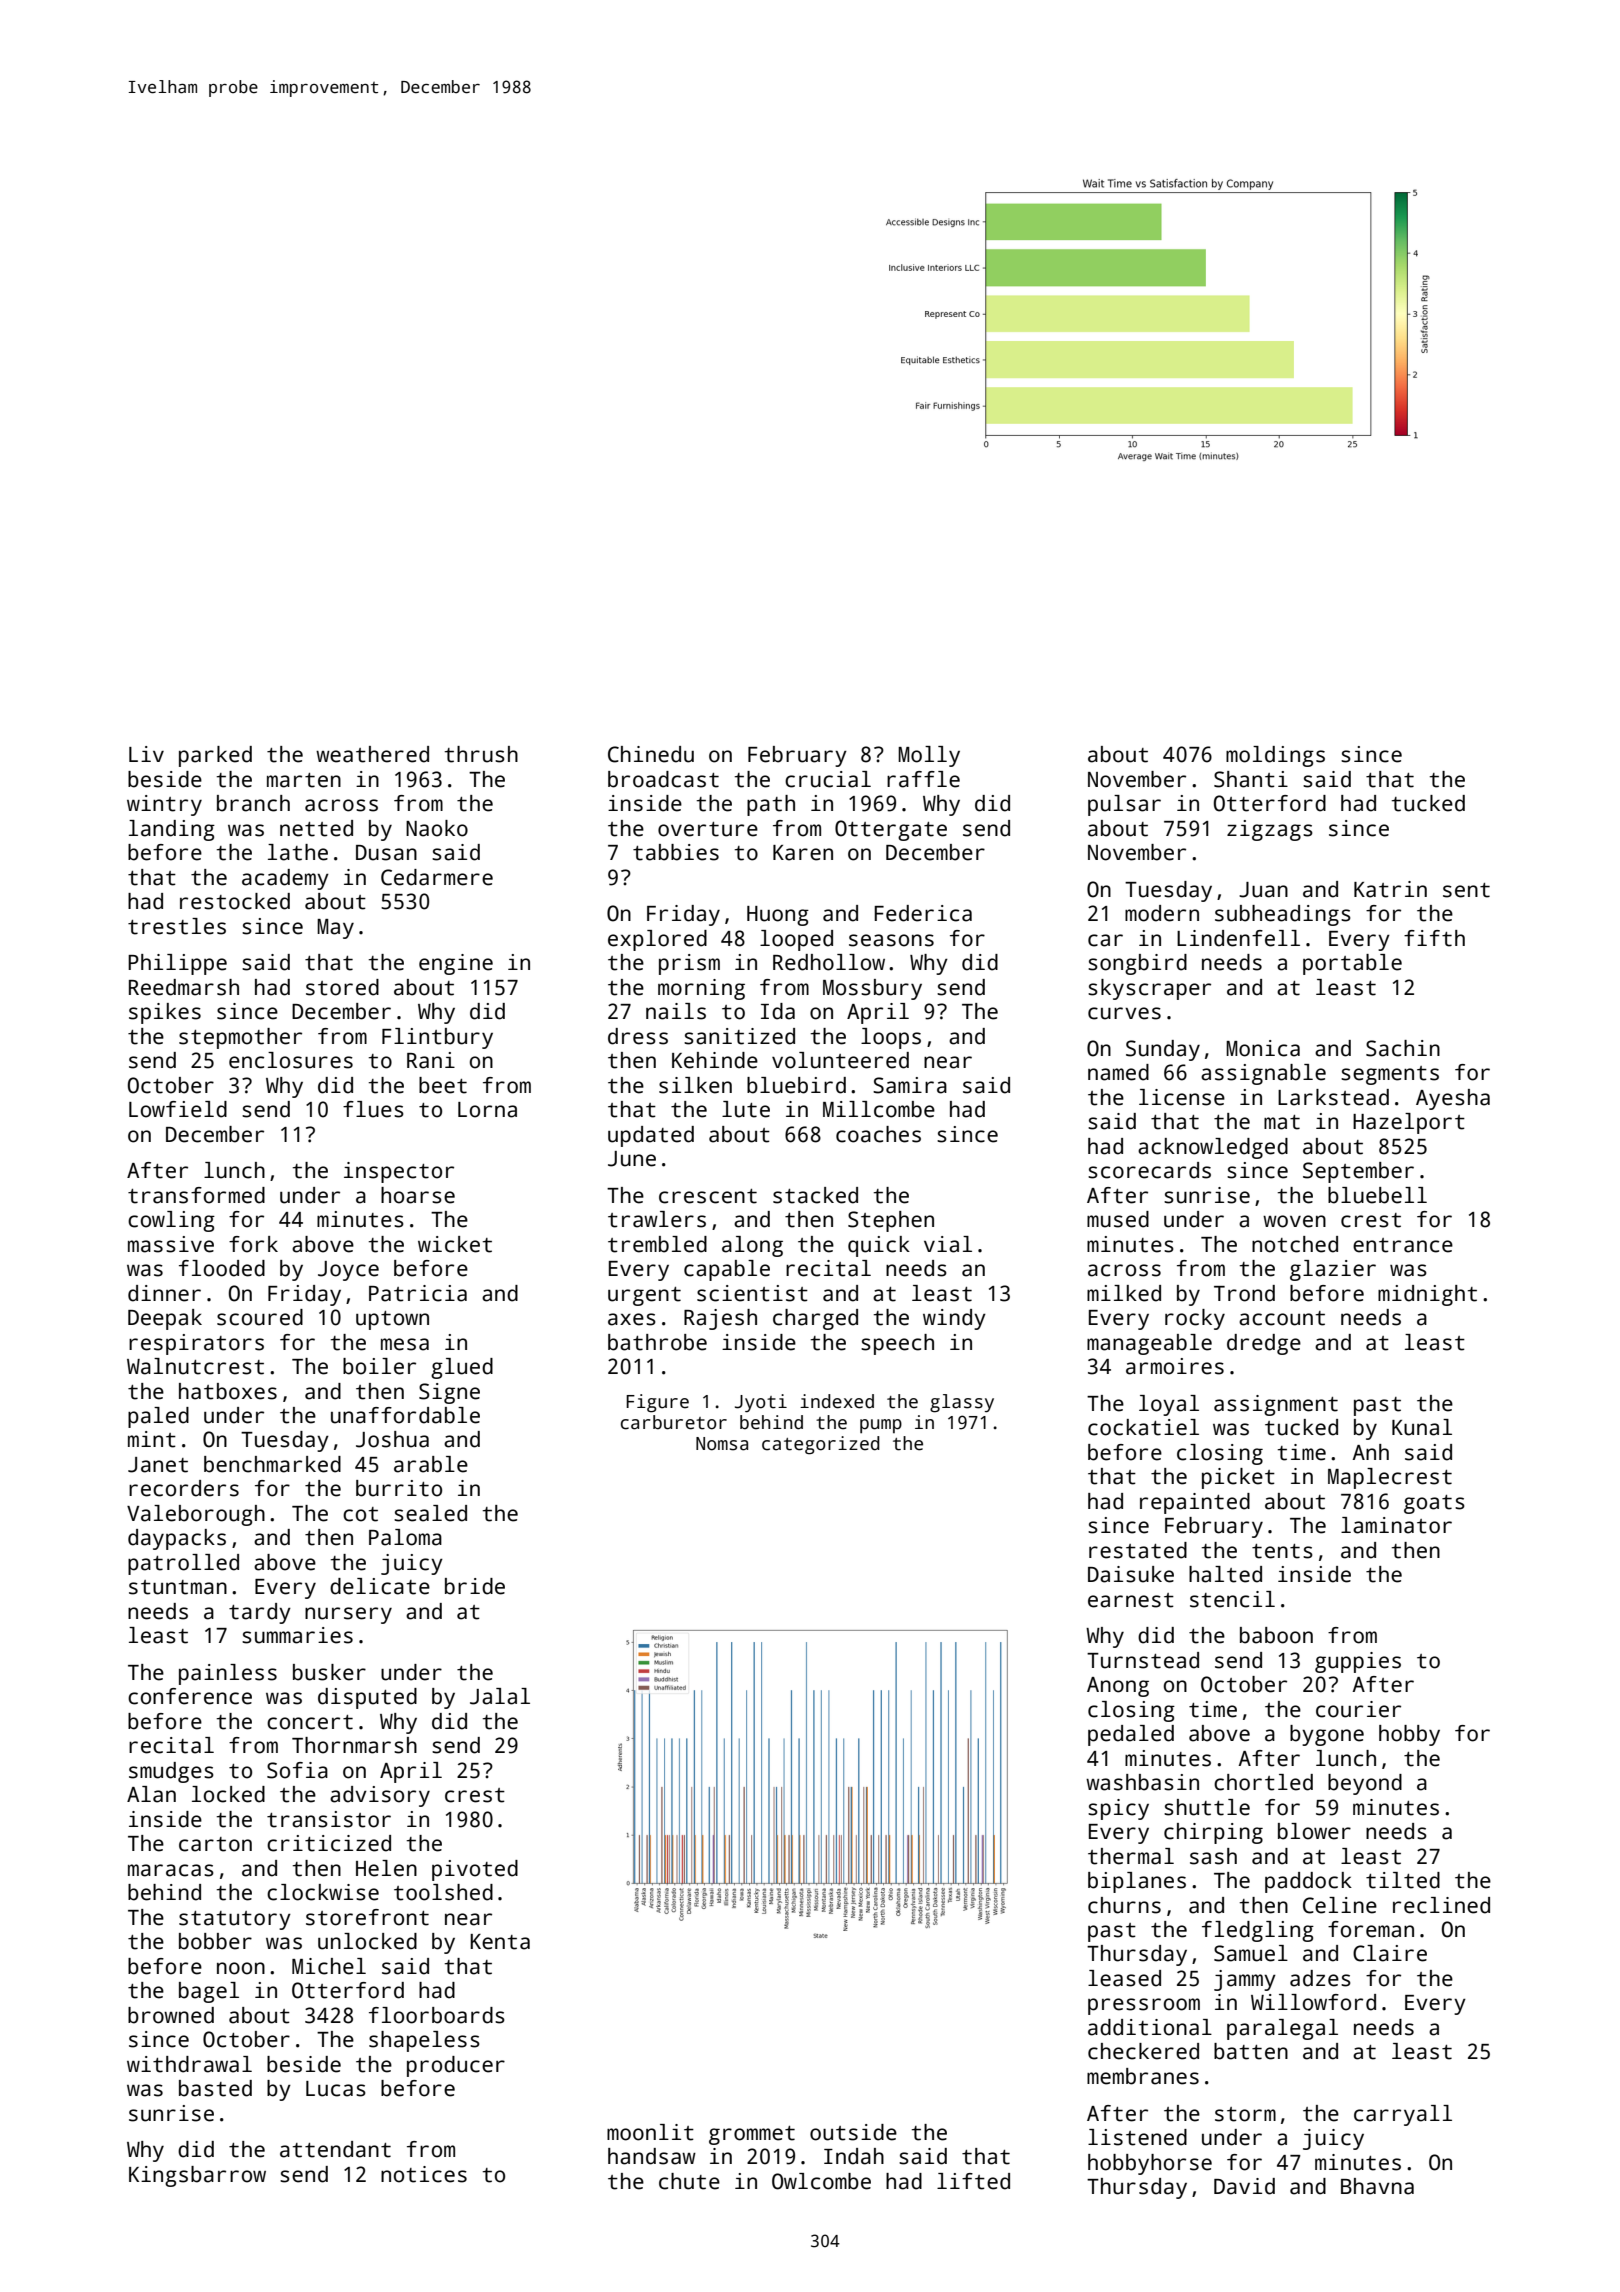 The width and height of the screenshot is (1620, 2292). Describe the element at coordinates (481, 754) in the screenshot. I see `thrush` at that location.
